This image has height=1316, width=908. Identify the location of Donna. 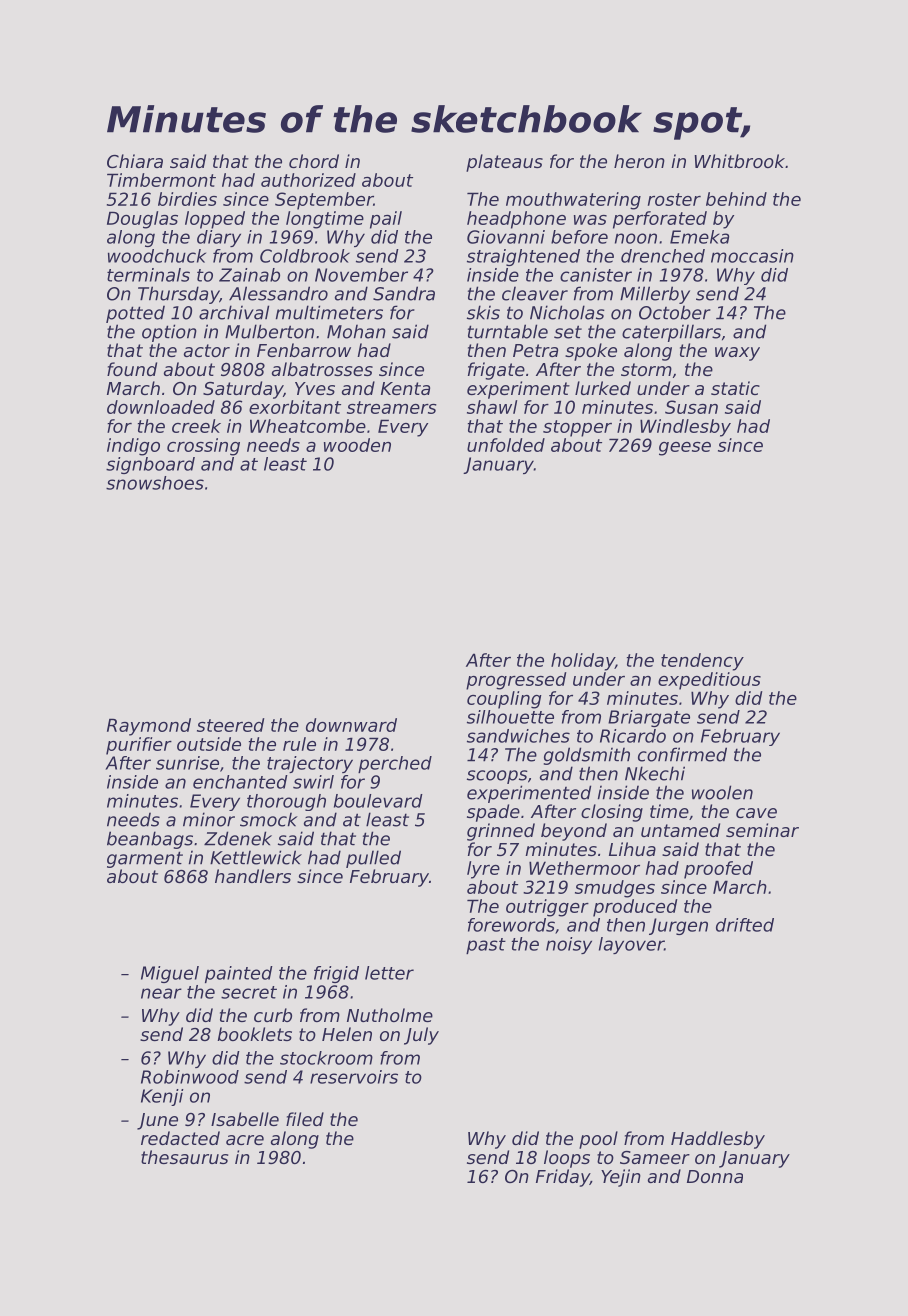
(715, 1176).
